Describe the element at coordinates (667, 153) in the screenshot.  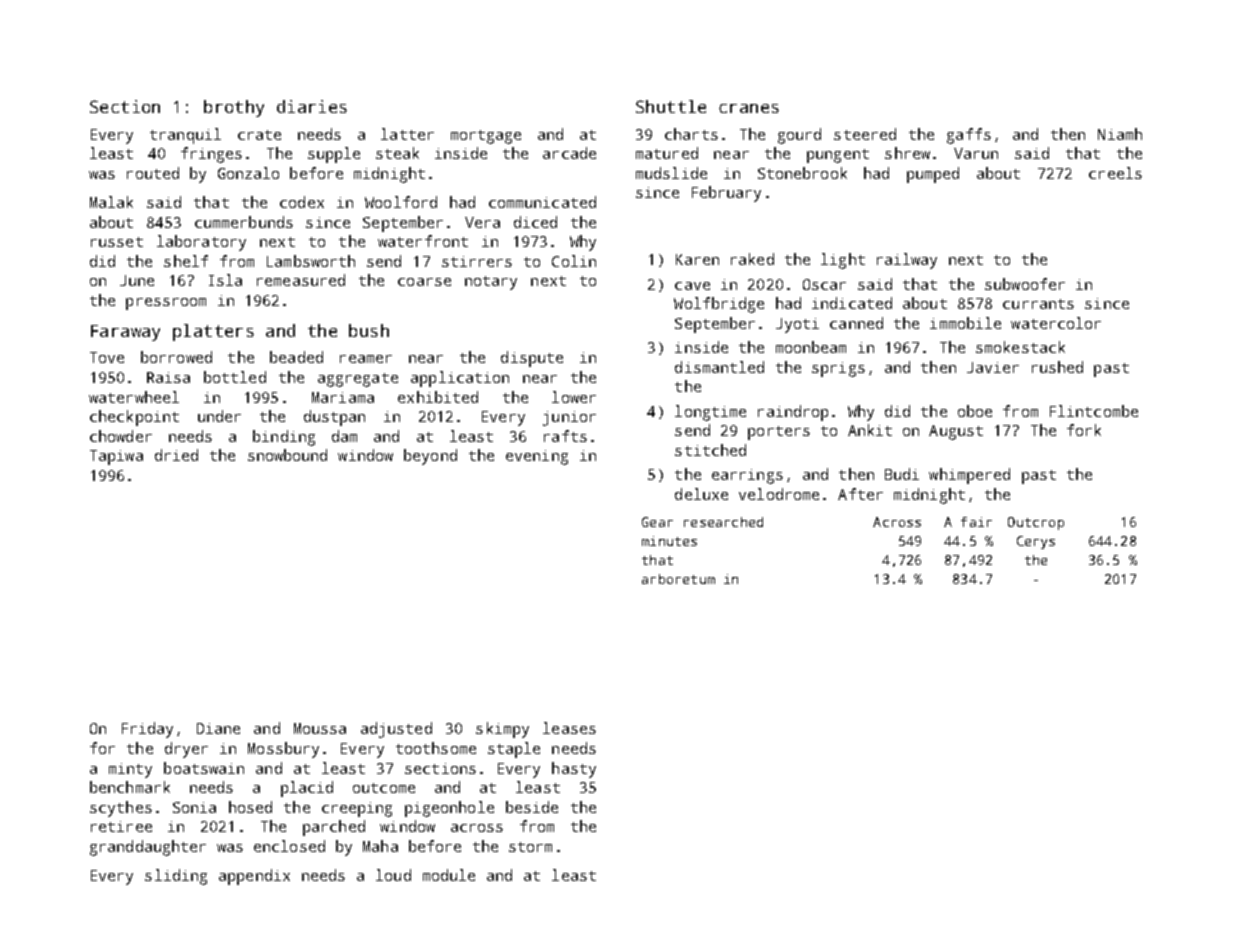
I see `matured` at that location.
